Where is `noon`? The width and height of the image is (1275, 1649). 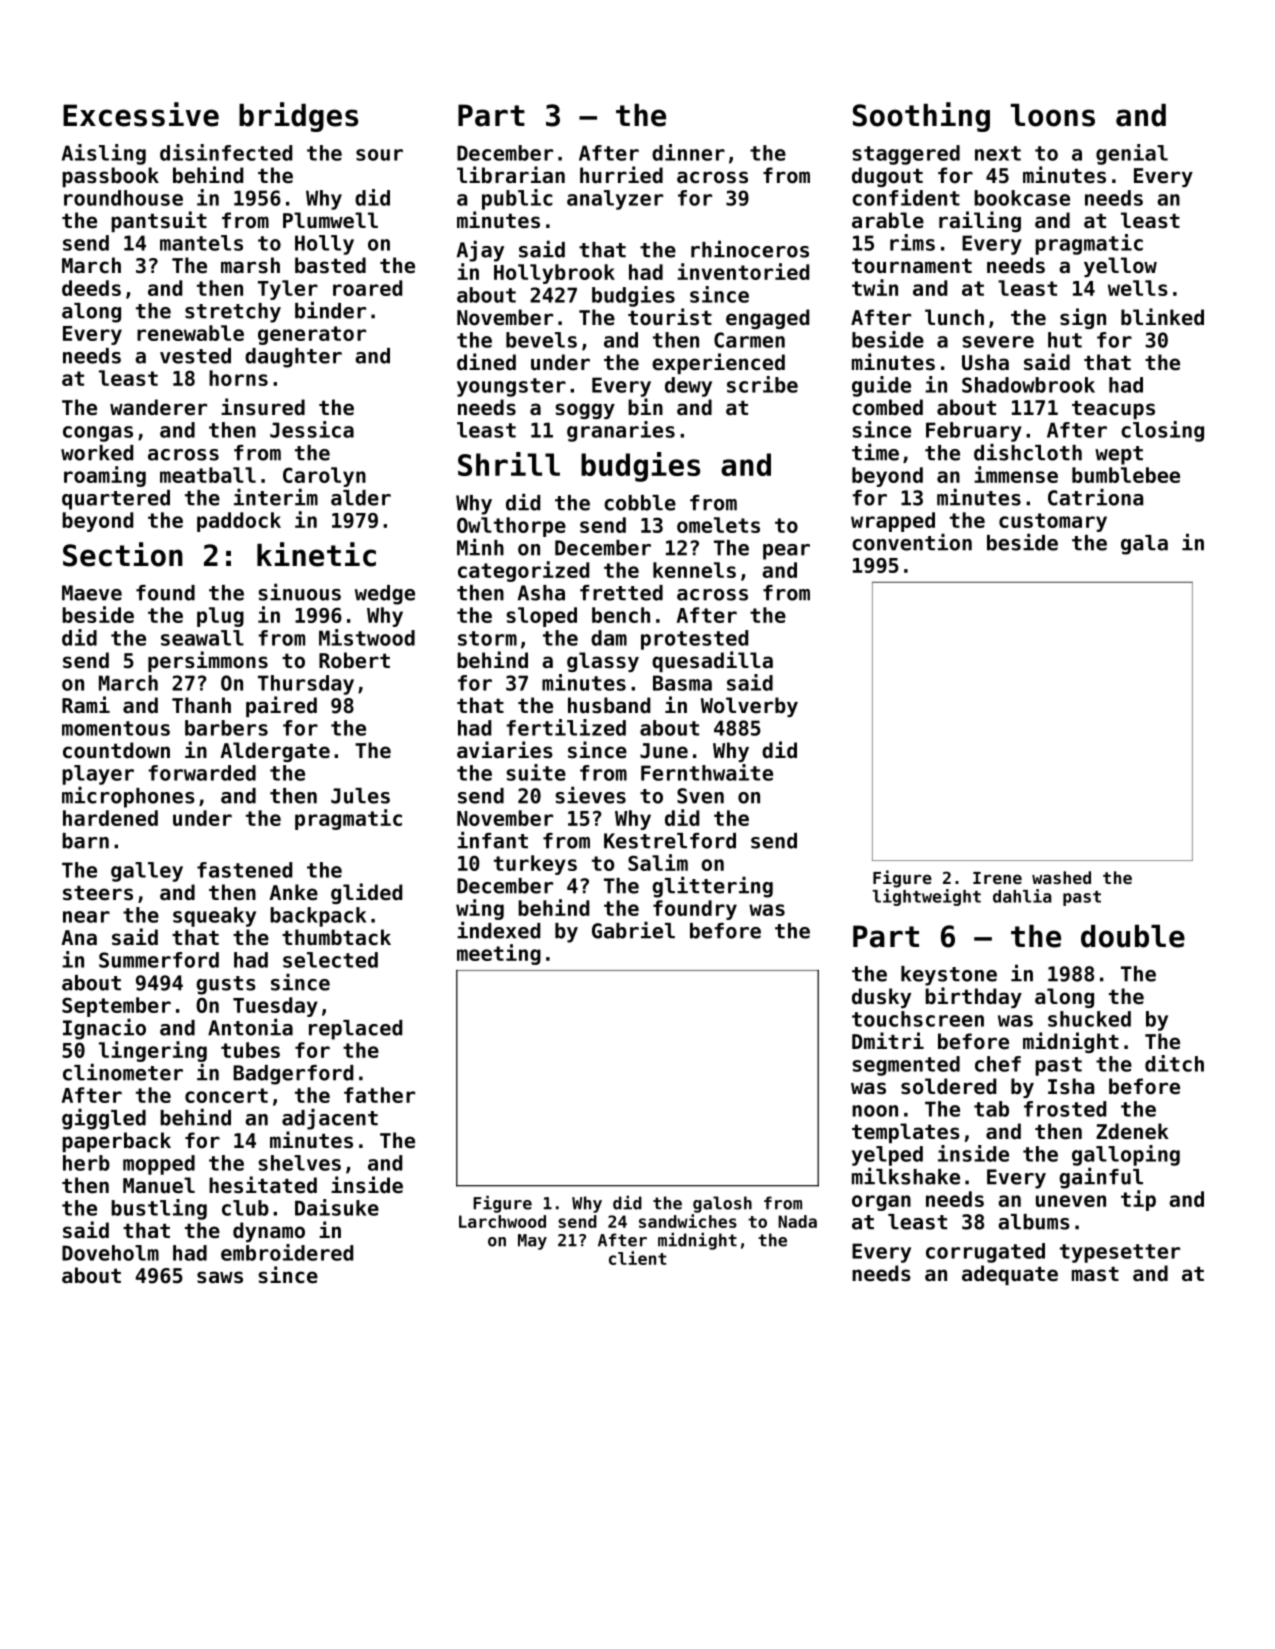
noon is located at coordinates (875, 1111).
